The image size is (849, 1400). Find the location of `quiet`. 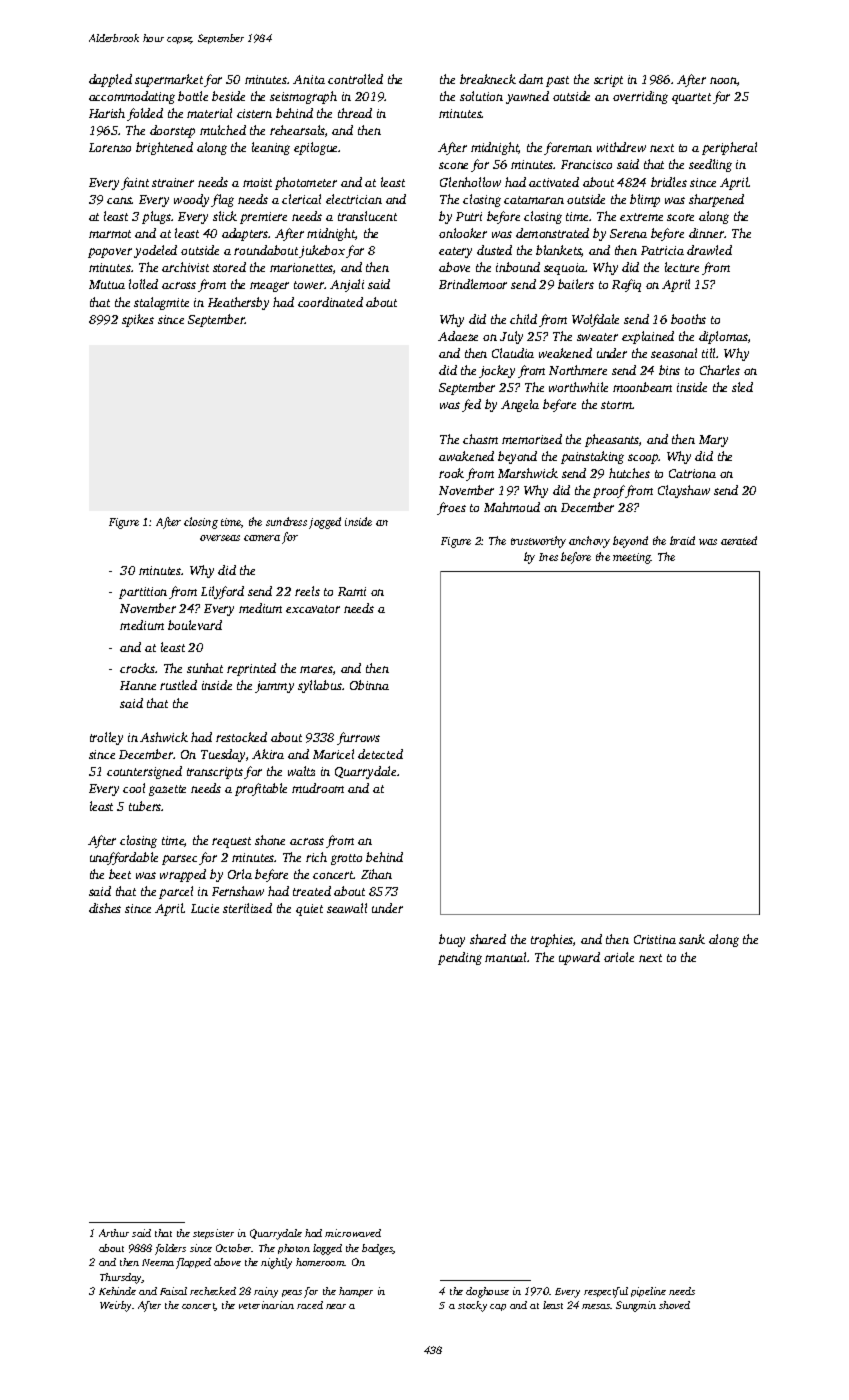

quiet is located at coordinates (309, 910).
